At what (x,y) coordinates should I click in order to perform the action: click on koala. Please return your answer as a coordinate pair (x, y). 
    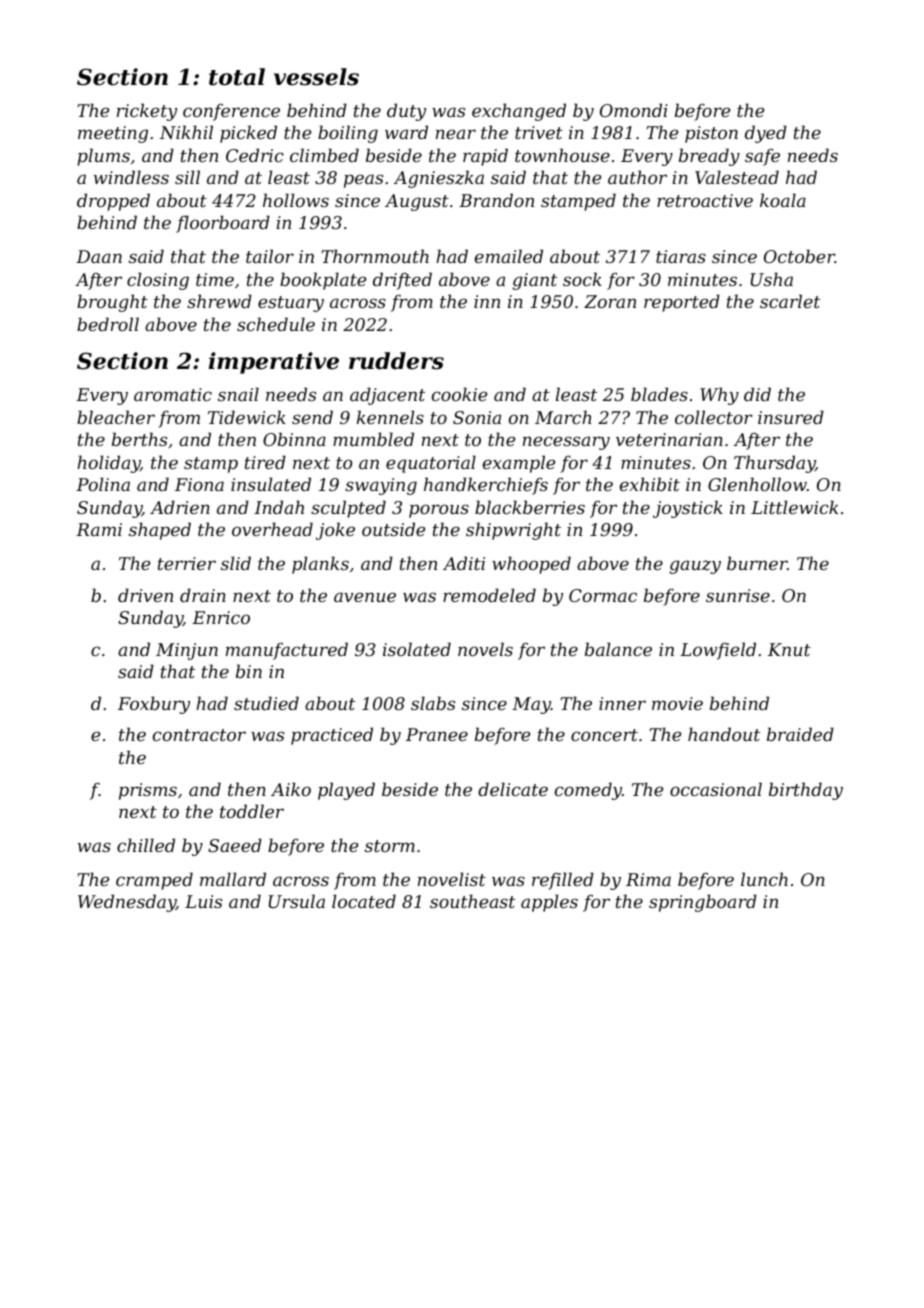
    Looking at the image, I should click on (783, 200).
